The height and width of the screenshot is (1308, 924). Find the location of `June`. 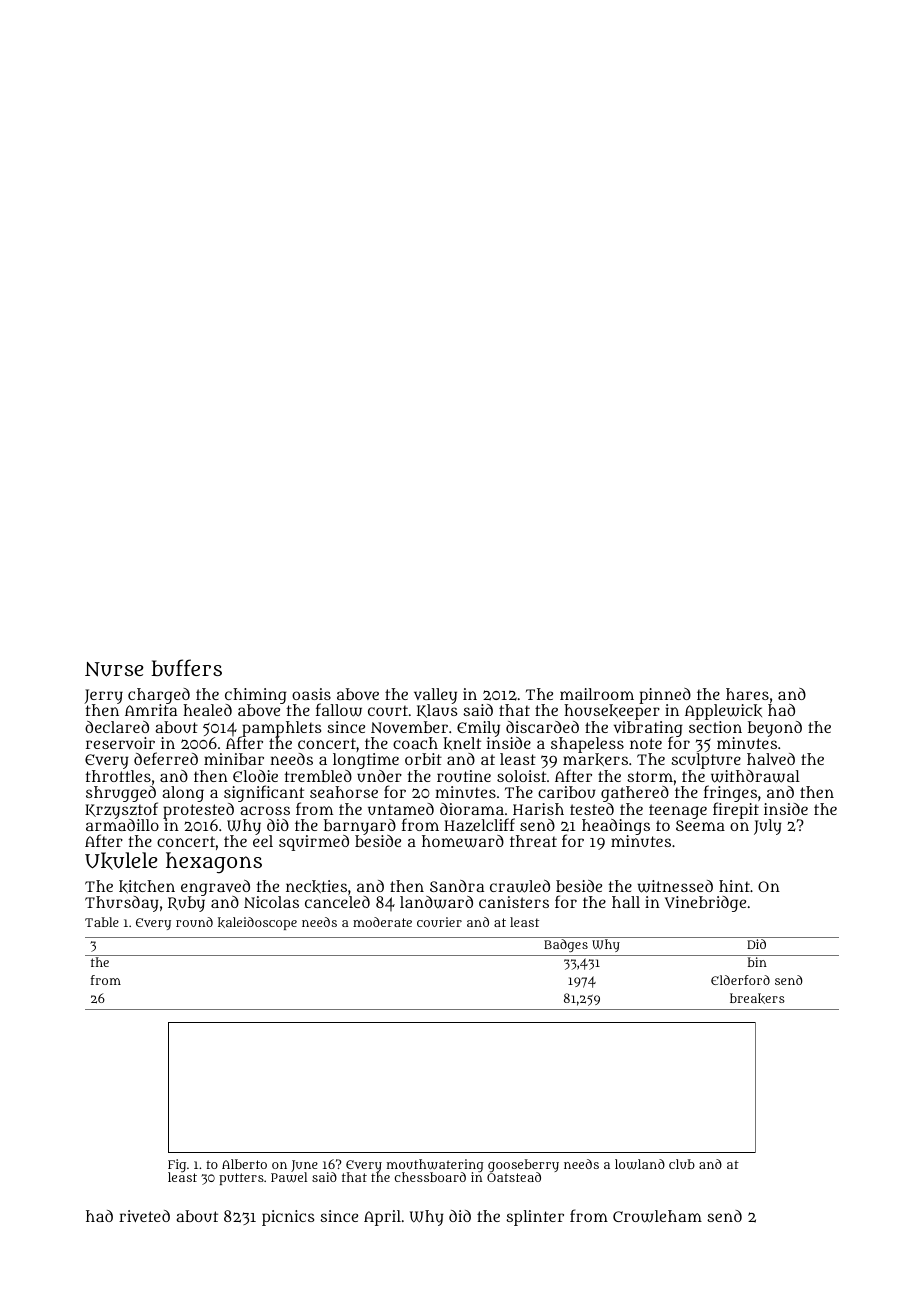

June is located at coordinates (304, 1166).
